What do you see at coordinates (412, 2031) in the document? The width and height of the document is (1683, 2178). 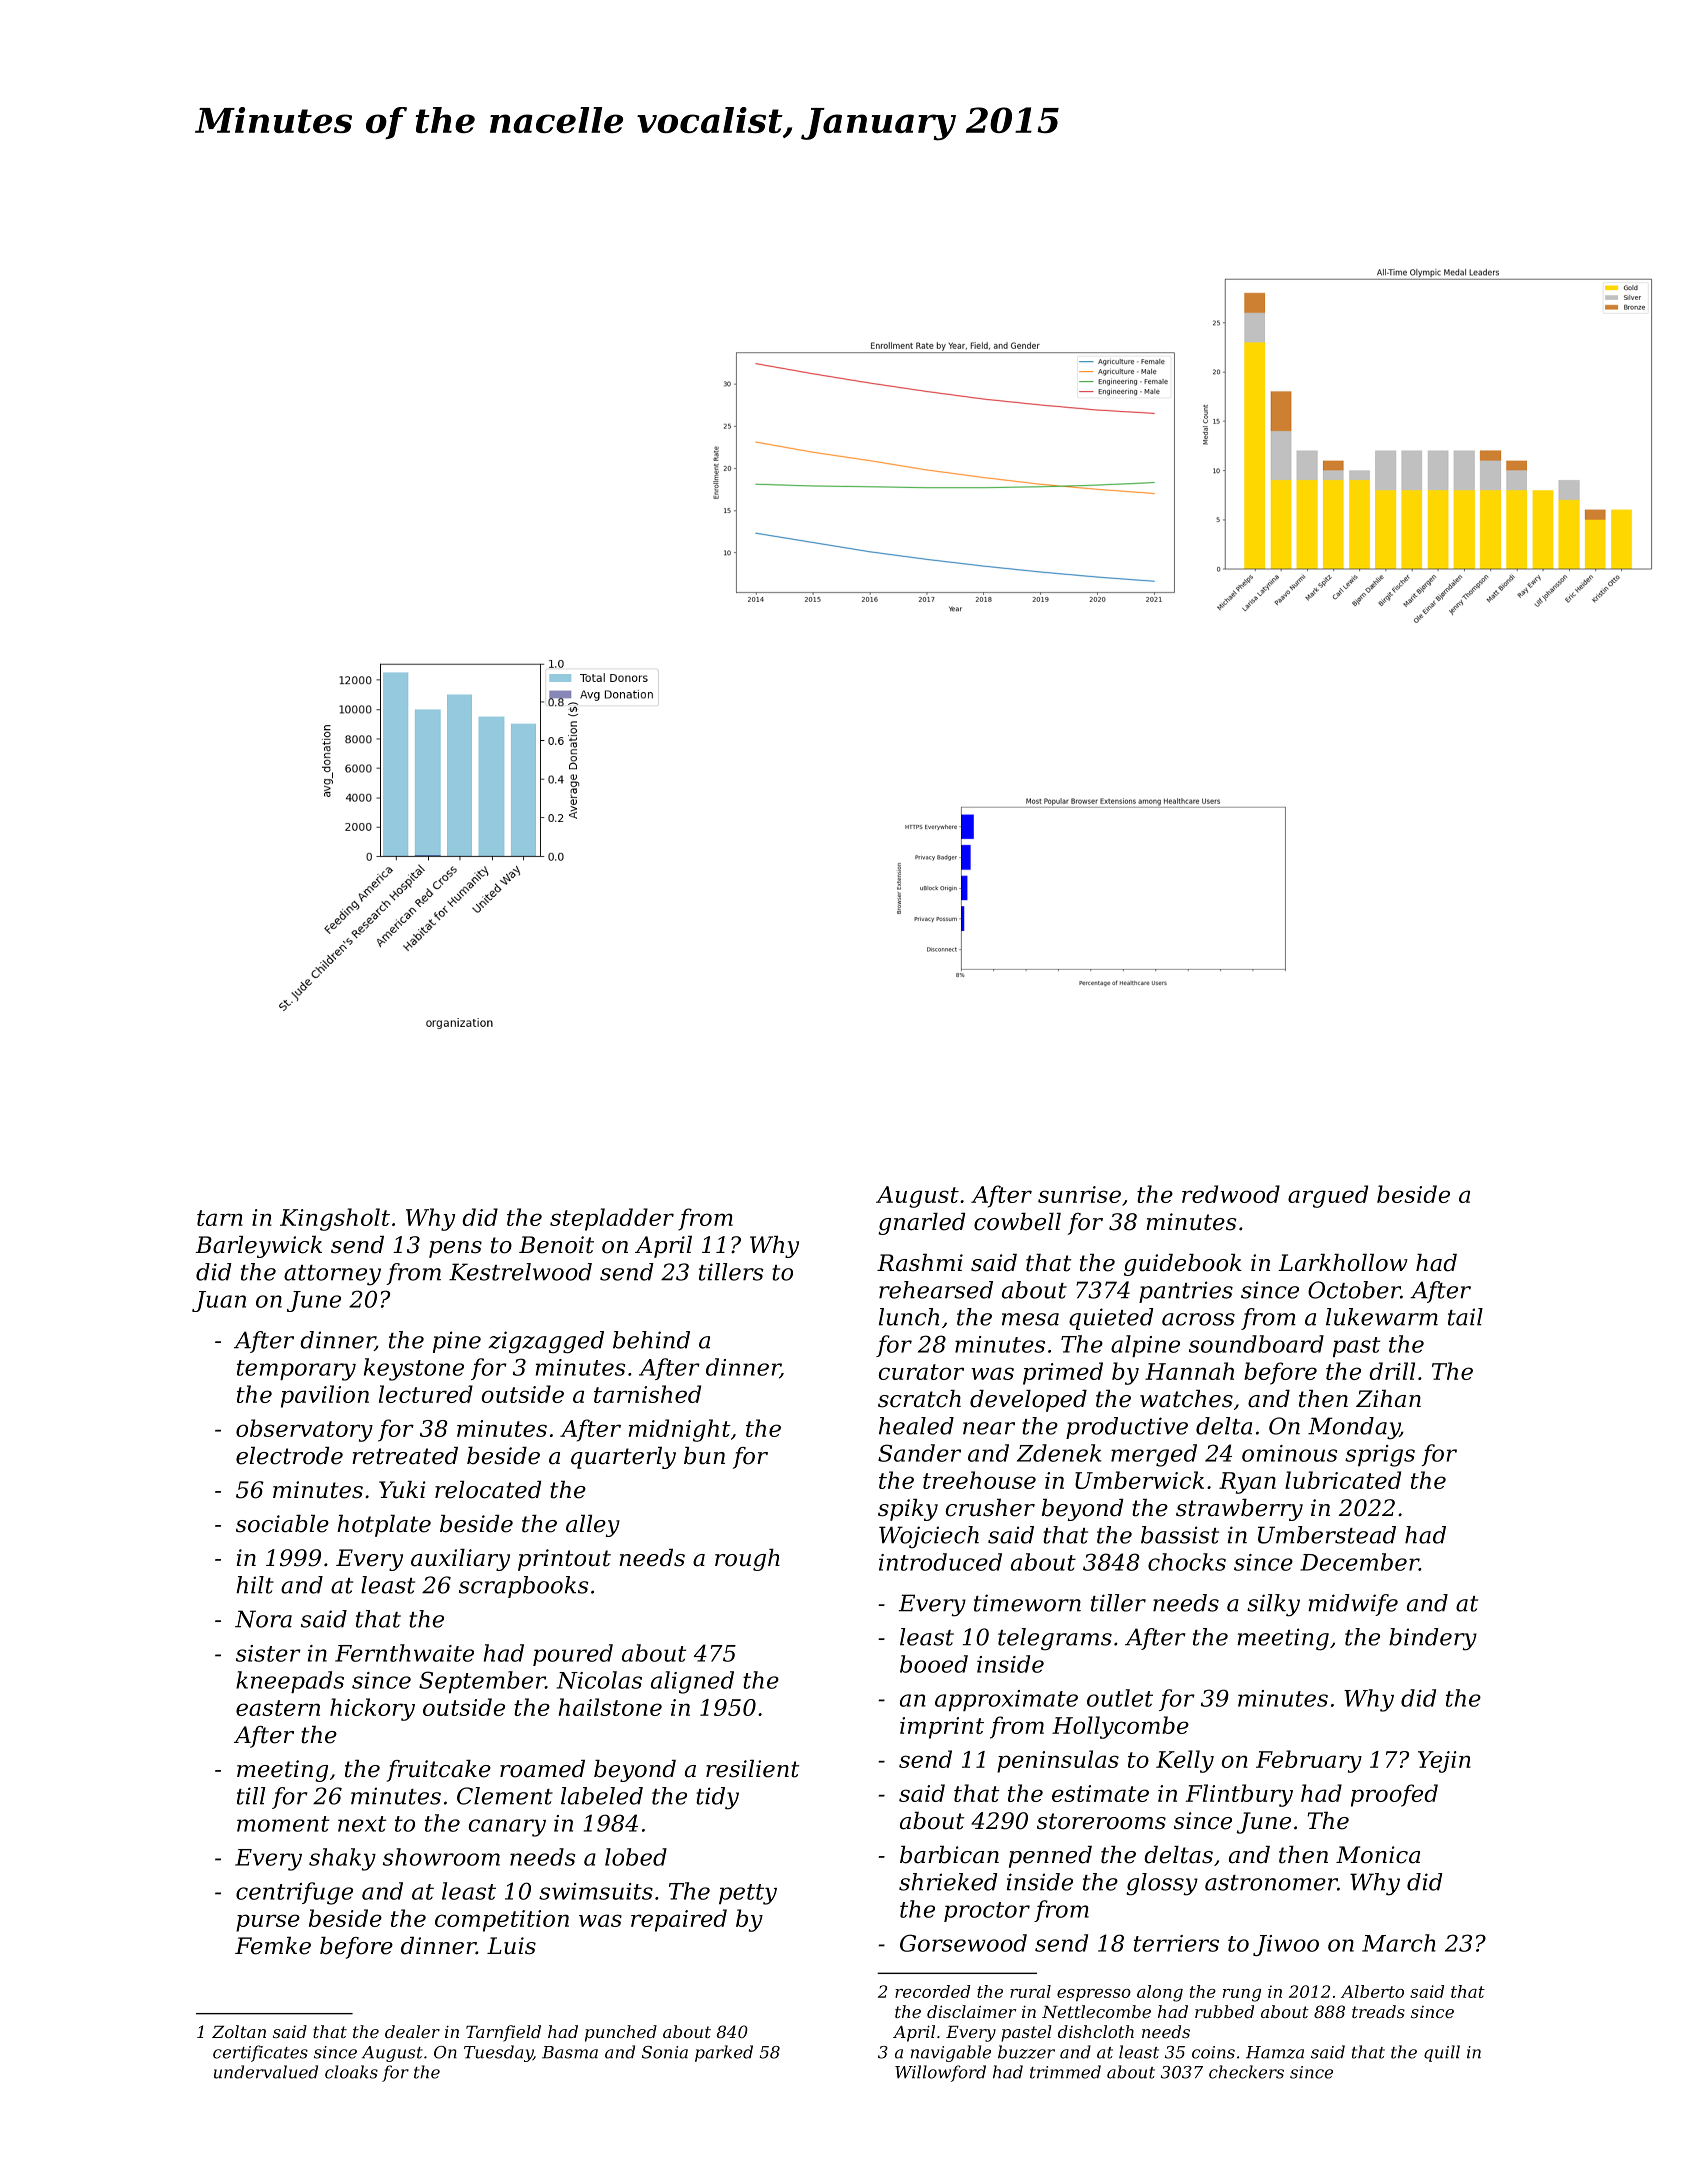 I see `dealer` at bounding box center [412, 2031].
